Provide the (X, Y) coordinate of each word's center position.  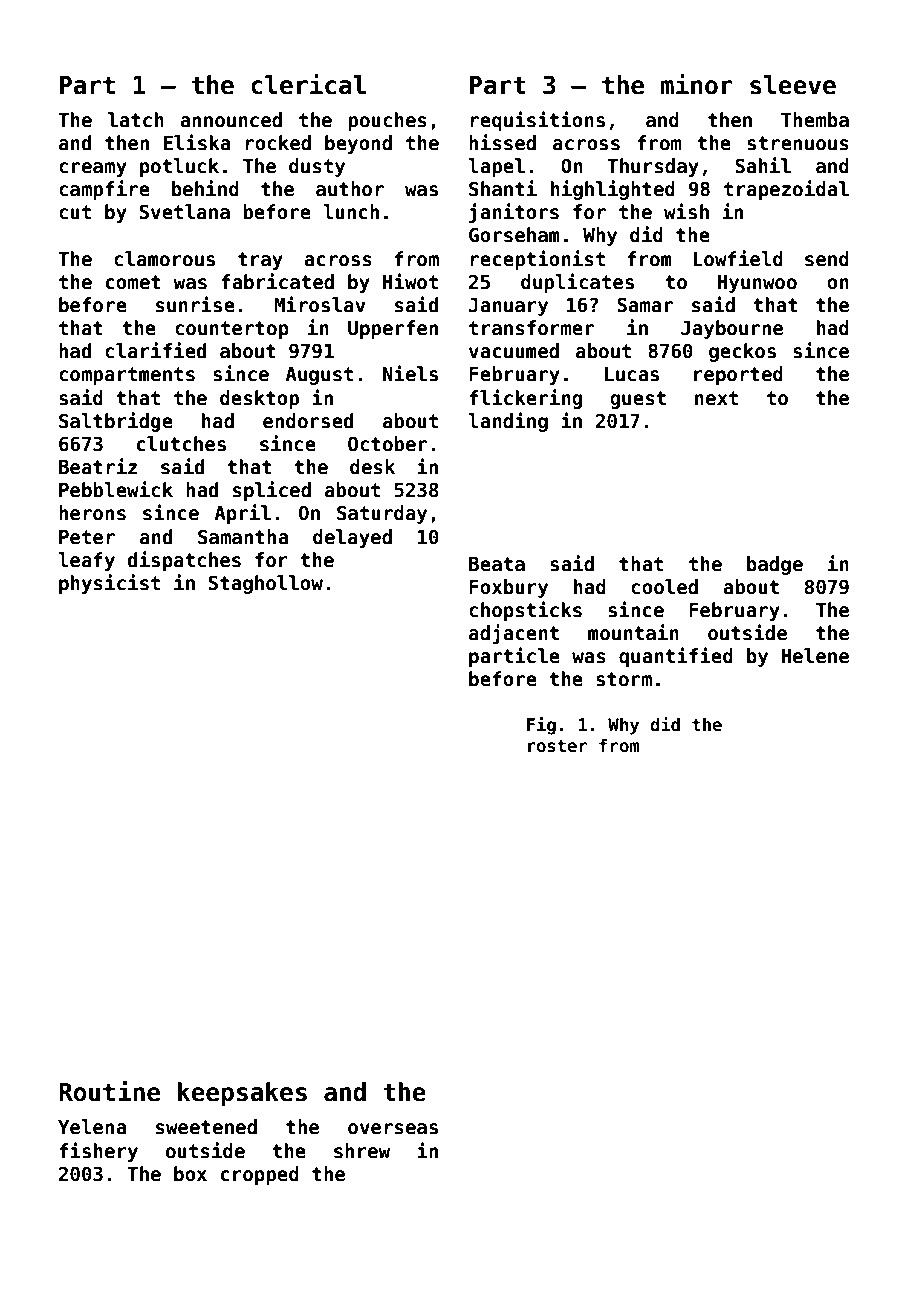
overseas (393, 1129)
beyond (358, 144)
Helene (815, 656)
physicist (109, 584)
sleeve (793, 85)
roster (557, 746)
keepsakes (242, 1094)
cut (75, 212)
